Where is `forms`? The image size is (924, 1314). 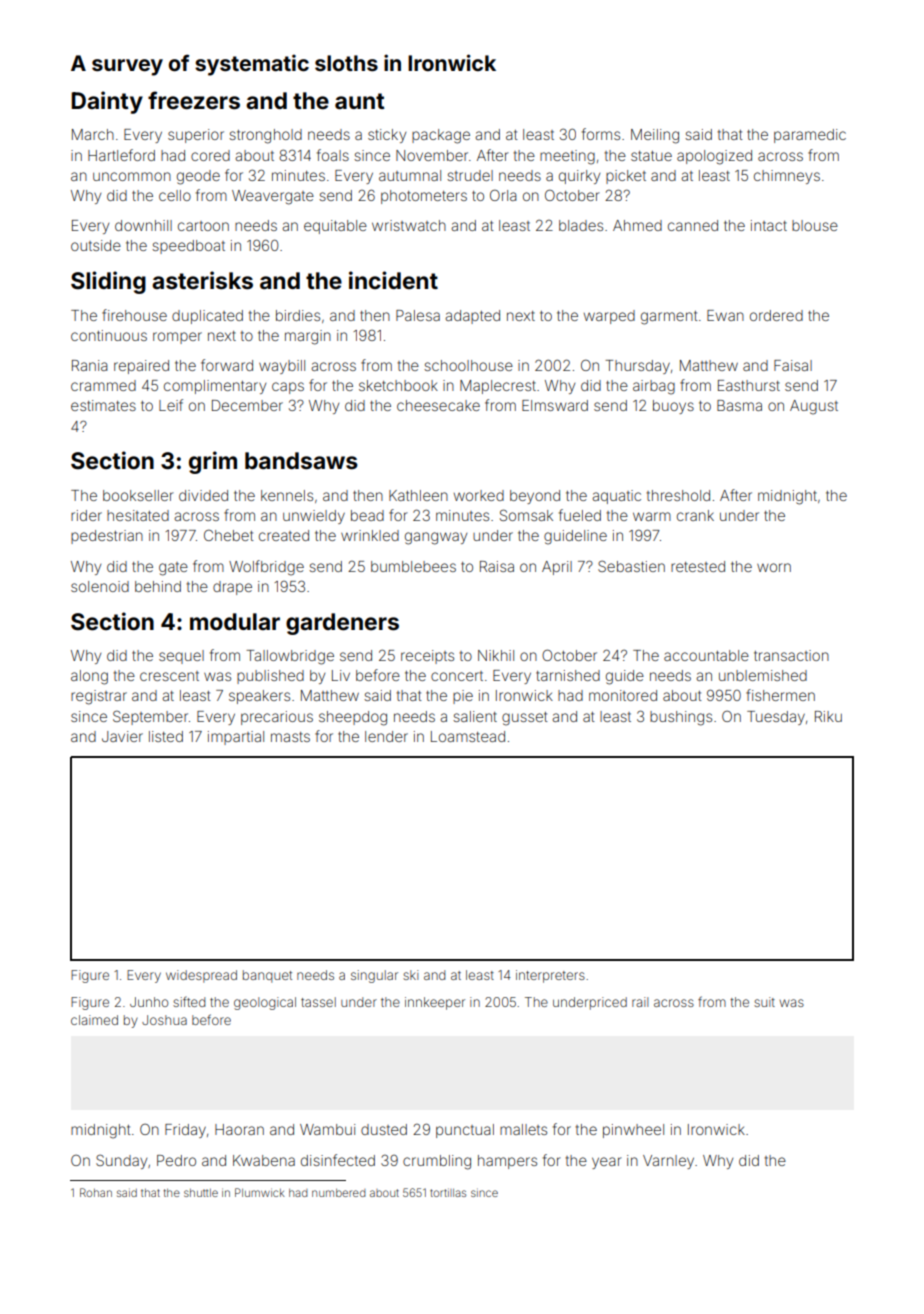 forms is located at coordinates (601, 134).
